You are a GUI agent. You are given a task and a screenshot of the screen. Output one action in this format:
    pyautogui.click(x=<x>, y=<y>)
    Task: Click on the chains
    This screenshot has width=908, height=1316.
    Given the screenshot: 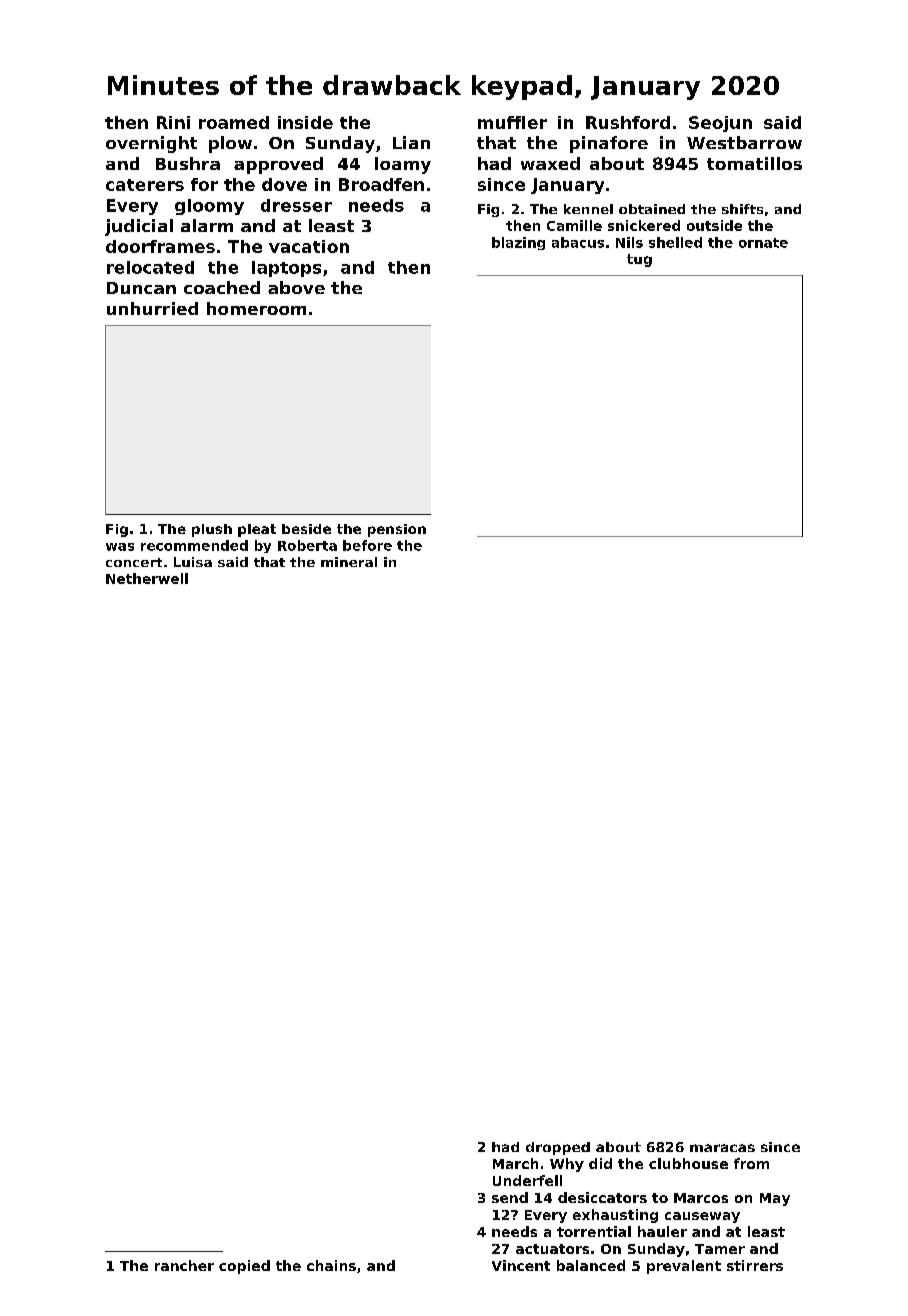 What is the action you would take?
    pyautogui.click(x=331, y=1265)
